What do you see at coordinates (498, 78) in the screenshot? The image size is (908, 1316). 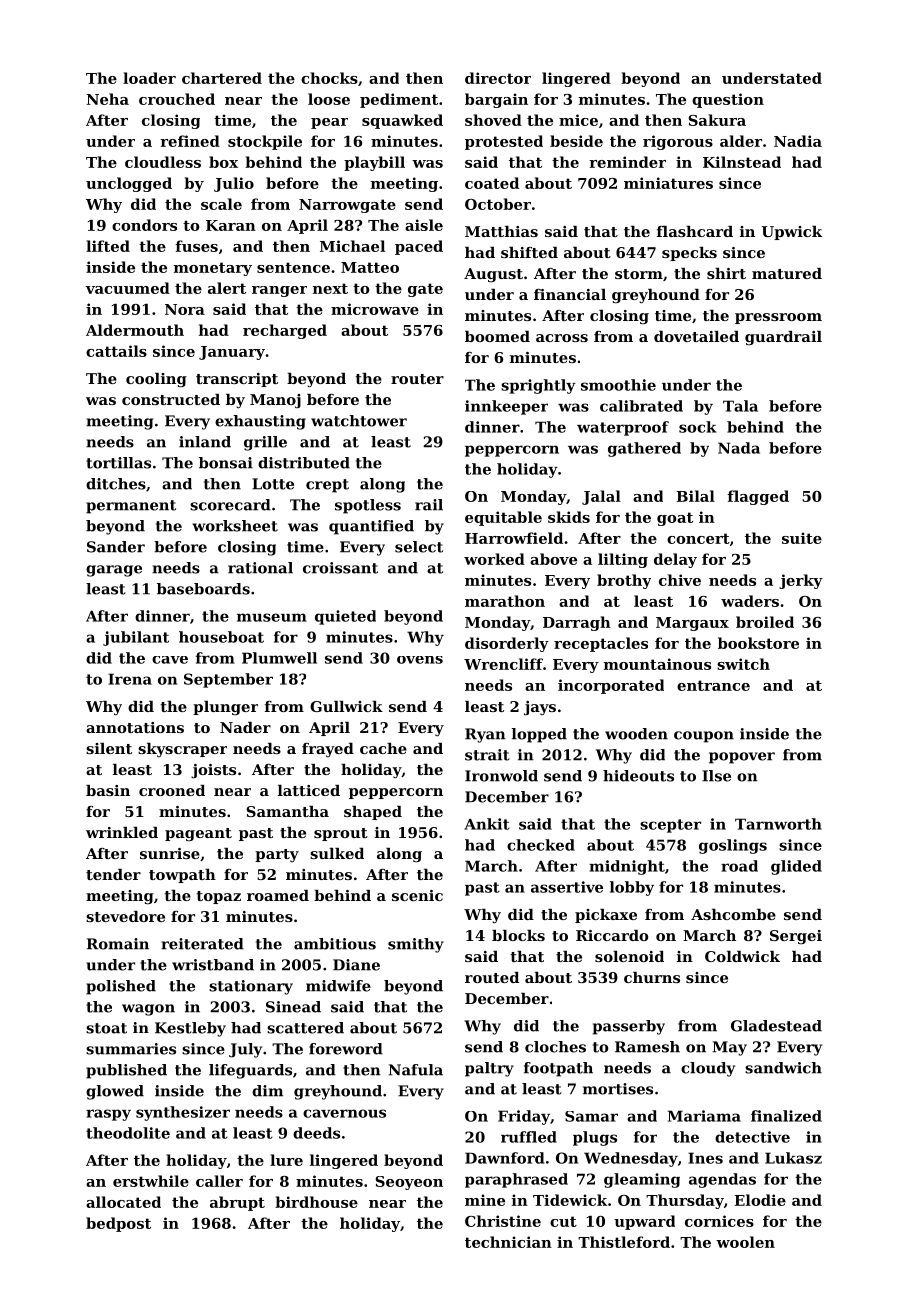 I see `director` at bounding box center [498, 78].
